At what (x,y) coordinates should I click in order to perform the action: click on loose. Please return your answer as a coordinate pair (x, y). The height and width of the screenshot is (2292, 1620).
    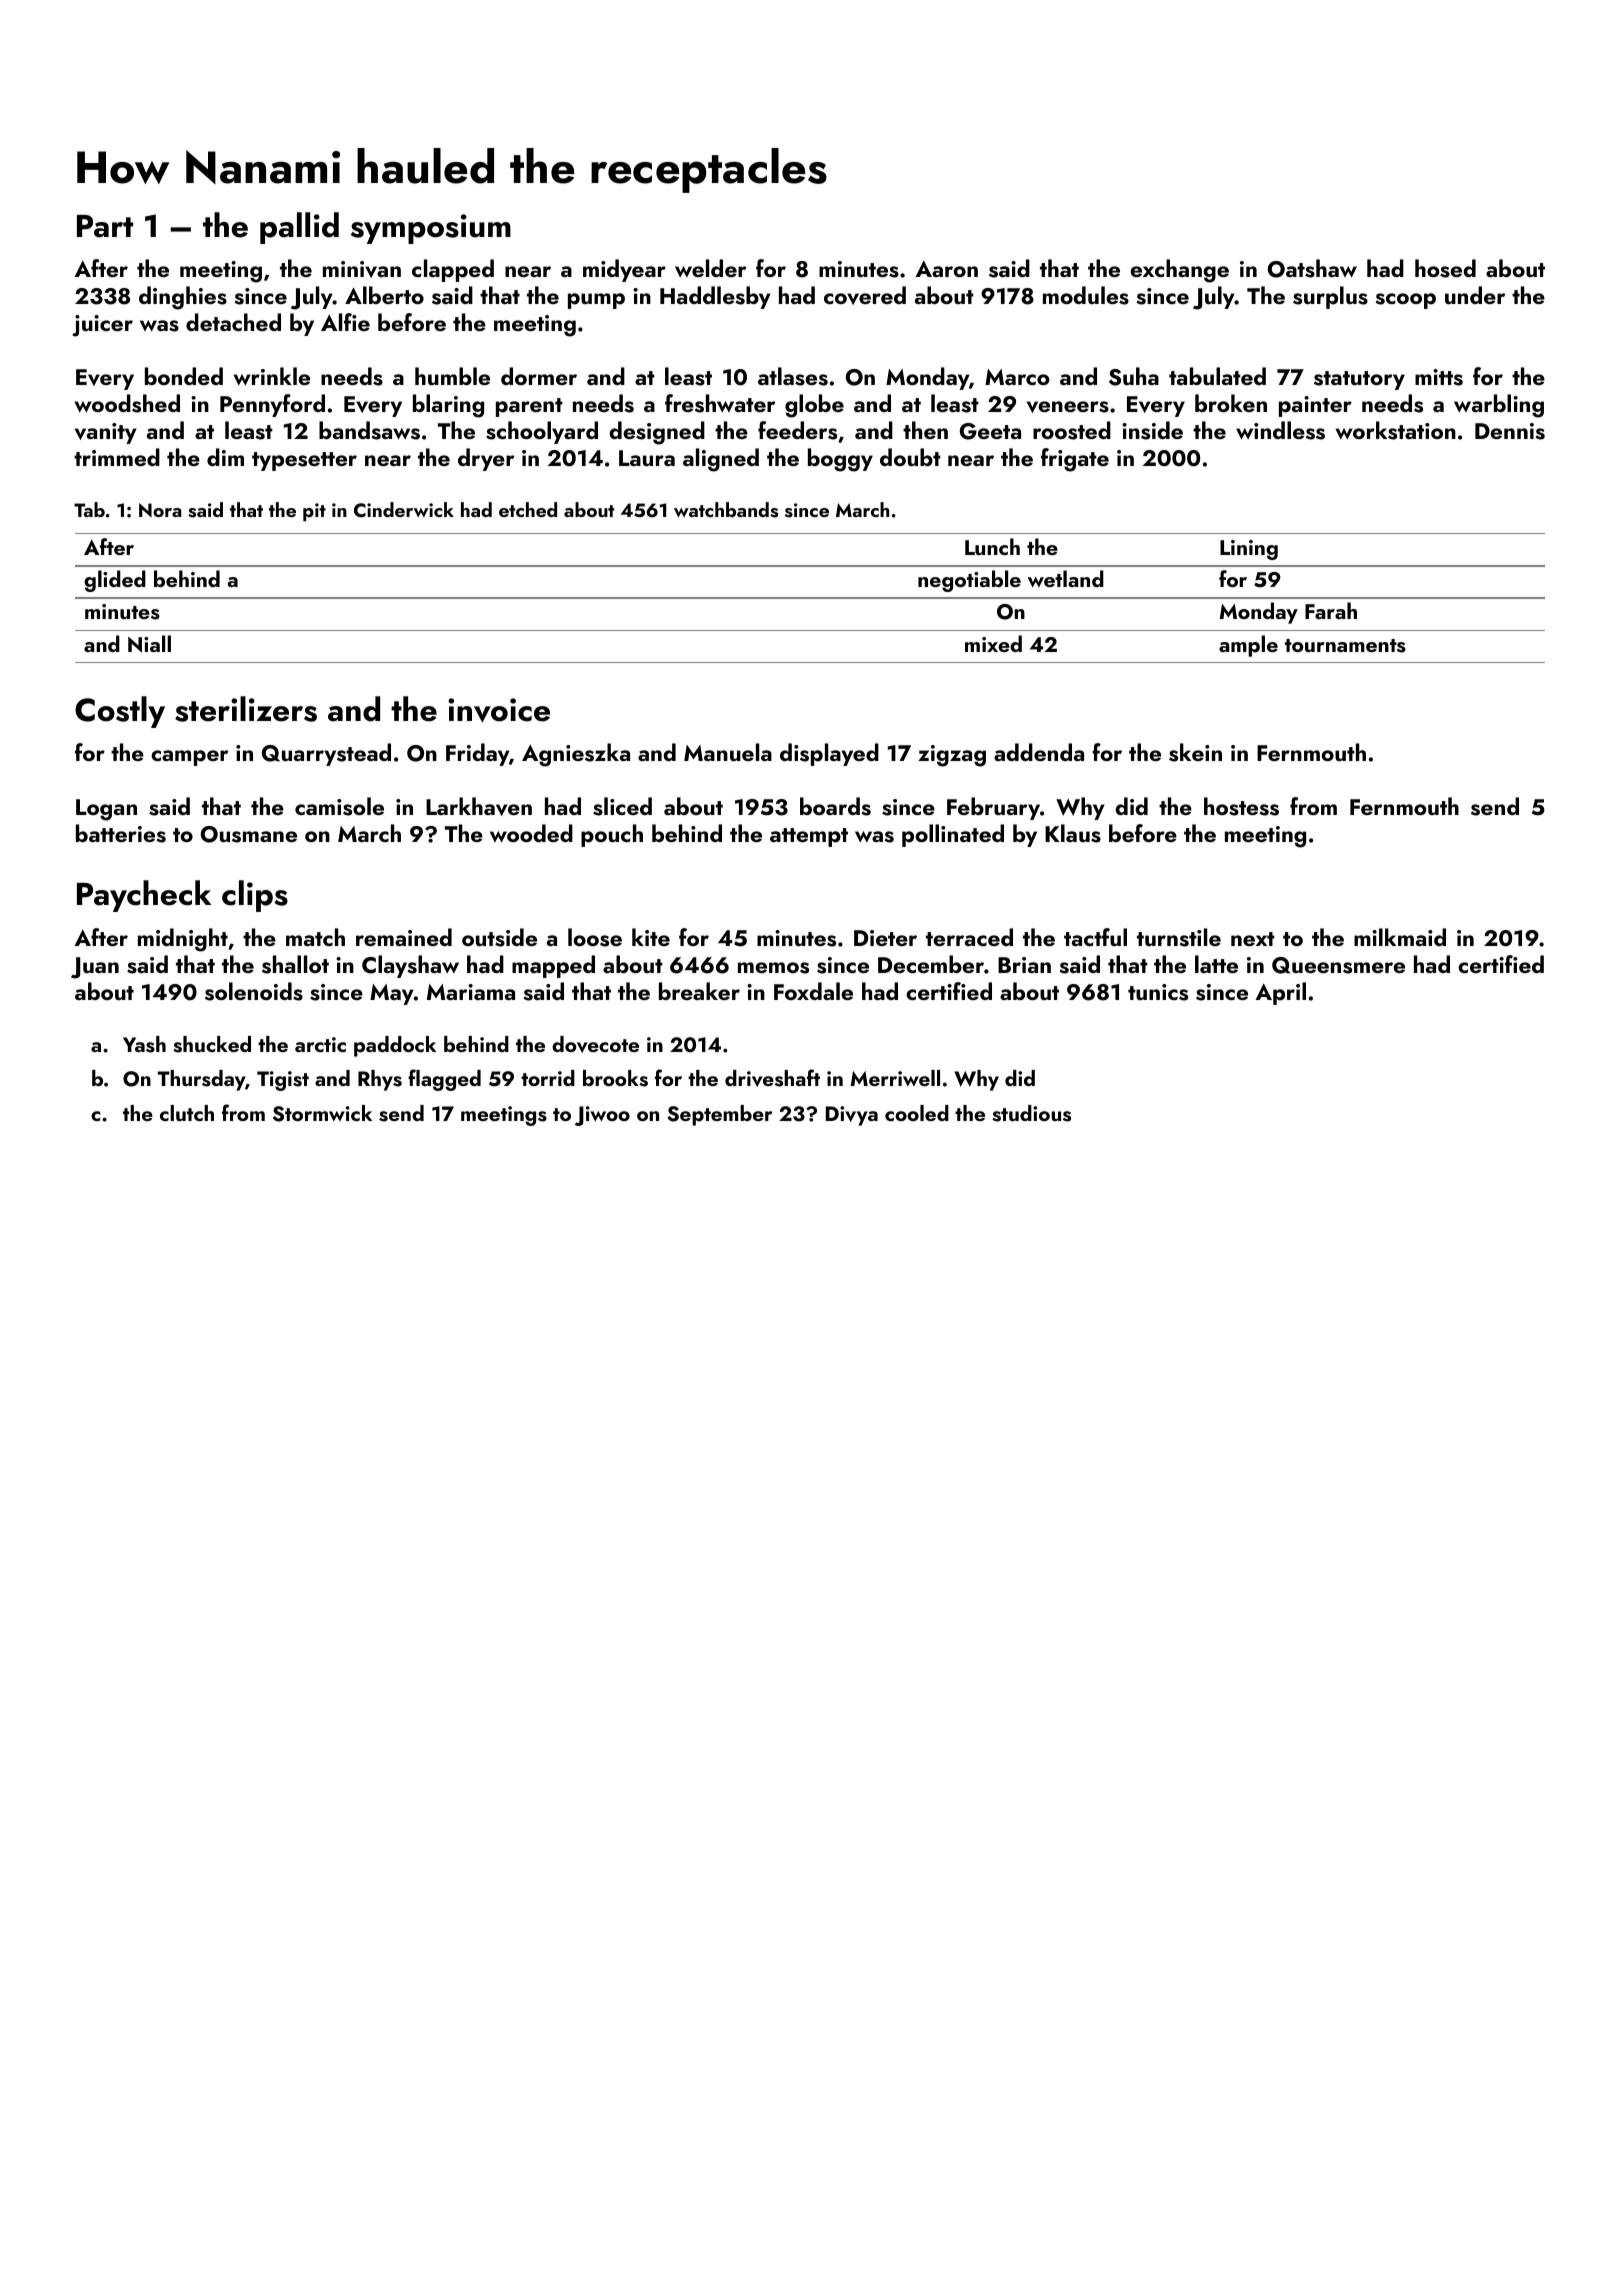
    Looking at the image, I should click on (595, 937).
